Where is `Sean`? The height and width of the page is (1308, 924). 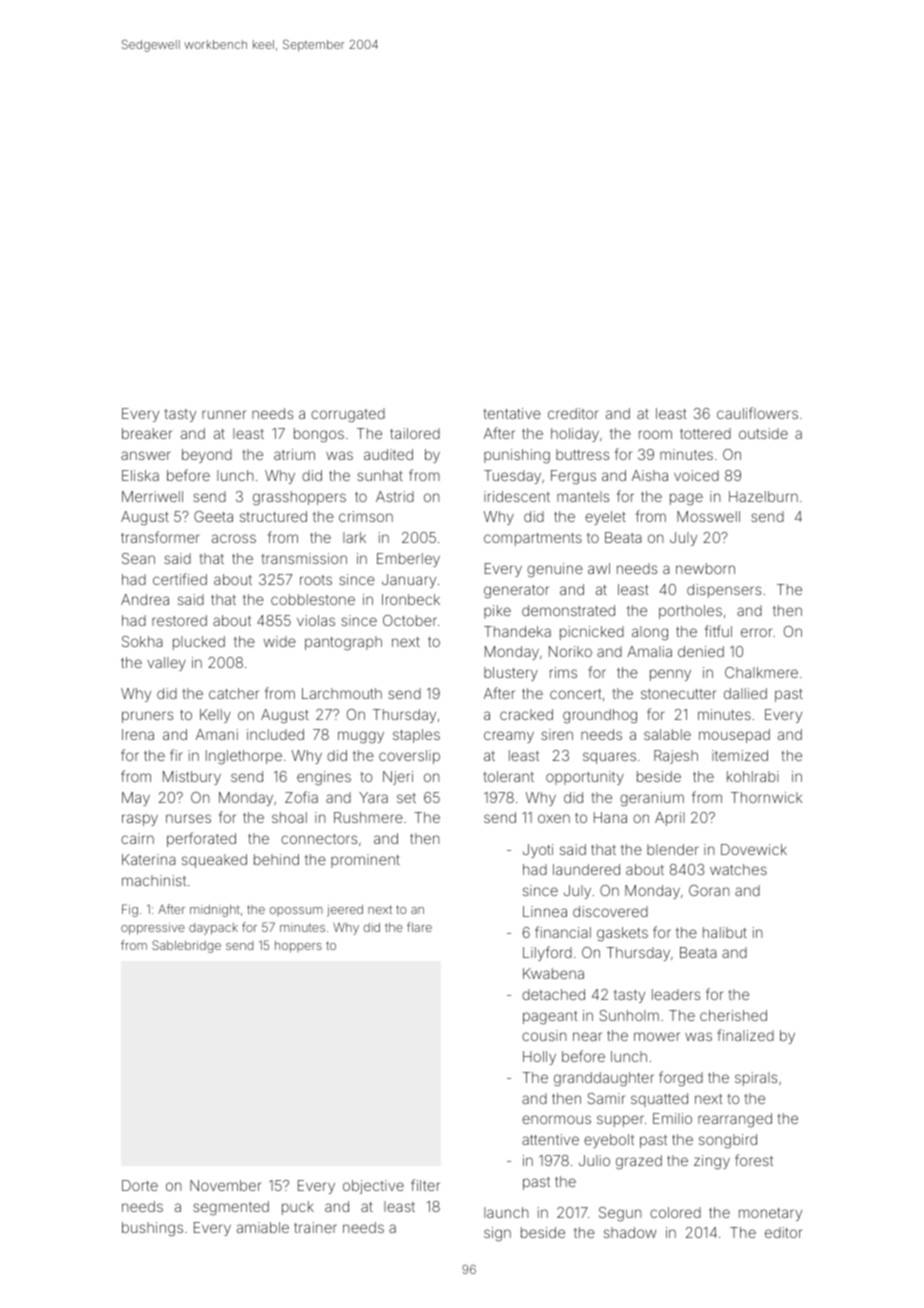 Sean is located at coordinates (138, 558).
